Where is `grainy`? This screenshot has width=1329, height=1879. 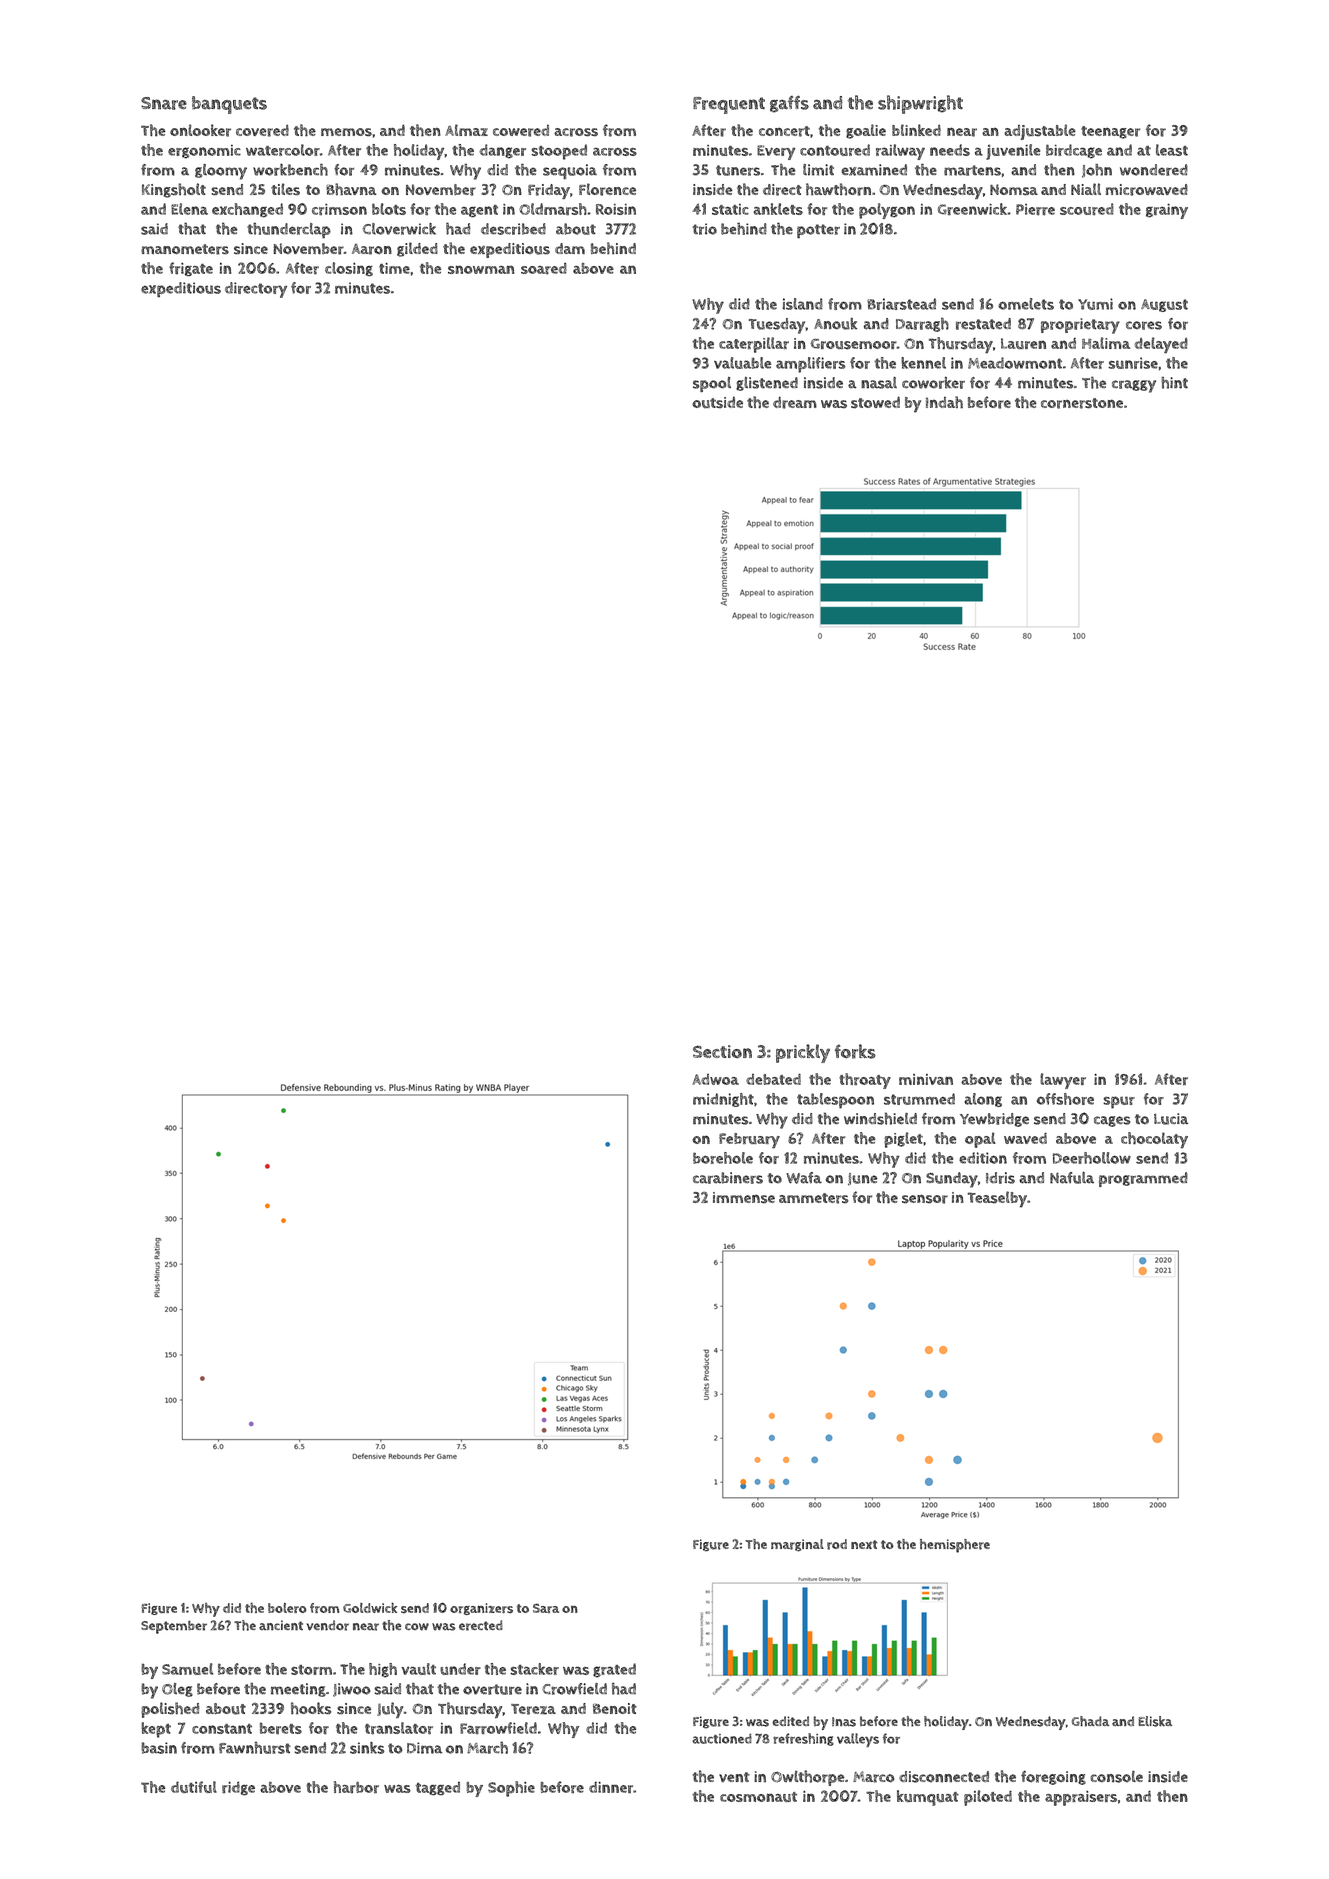 grainy is located at coordinates (1167, 211).
